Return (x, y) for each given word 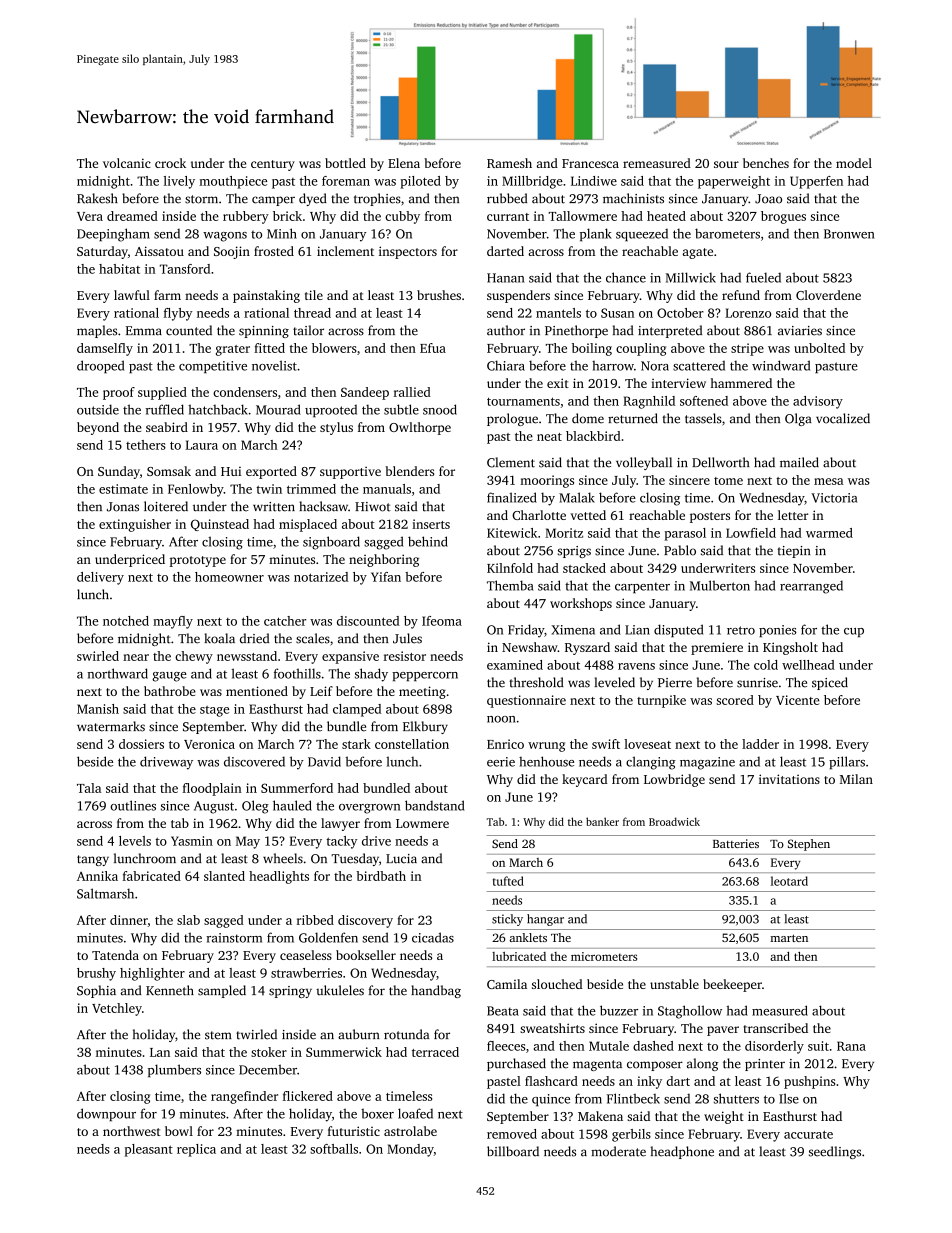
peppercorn (425, 676)
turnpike (661, 701)
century (273, 165)
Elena (404, 163)
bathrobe (170, 691)
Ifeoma (442, 621)
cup (854, 632)
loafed (415, 1113)
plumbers (174, 1070)
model (854, 163)
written (274, 507)
